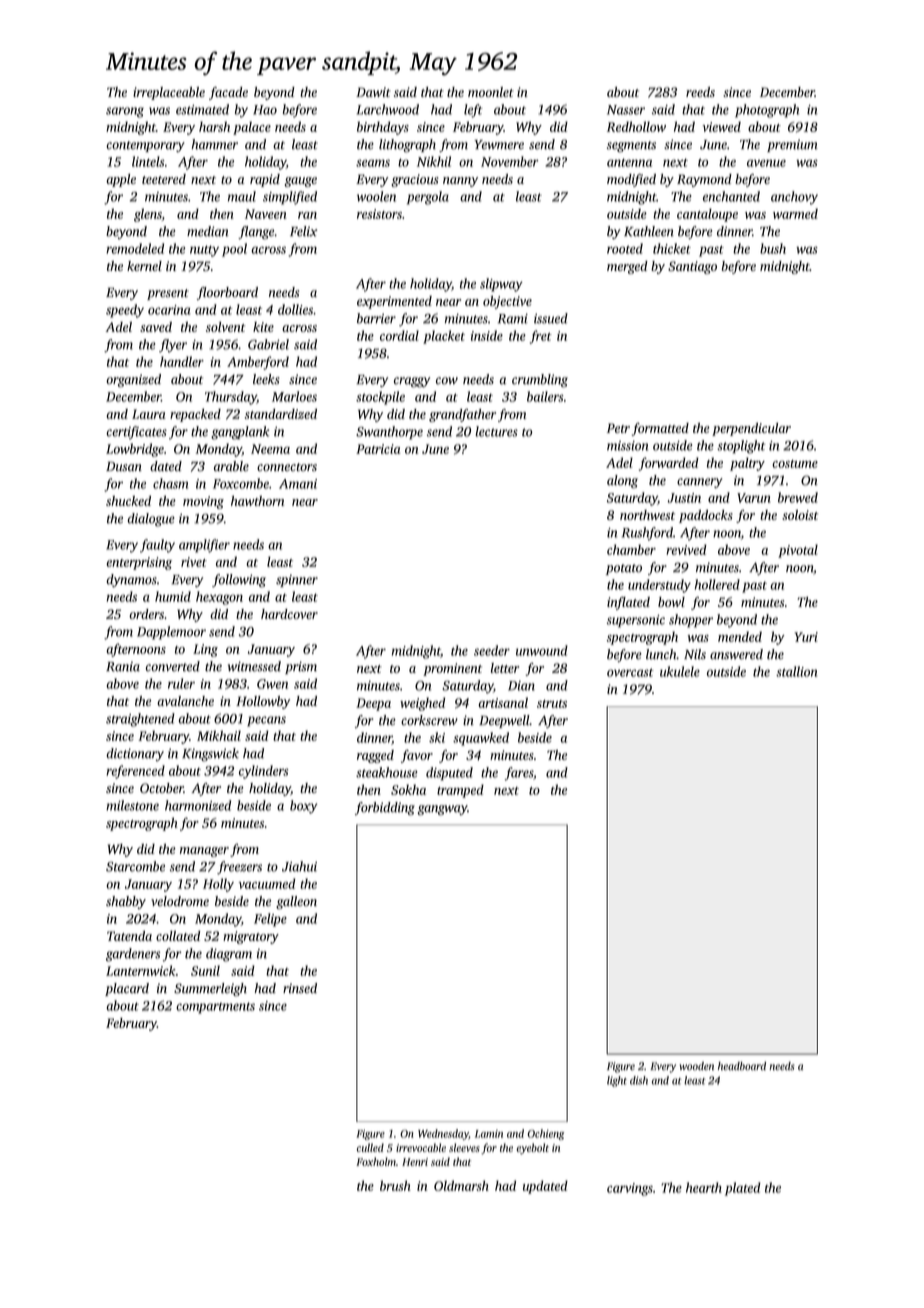 This page has width=924, height=1308. Describe the element at coordinates (125, 311) in the page. I see `speedy` at that location.
